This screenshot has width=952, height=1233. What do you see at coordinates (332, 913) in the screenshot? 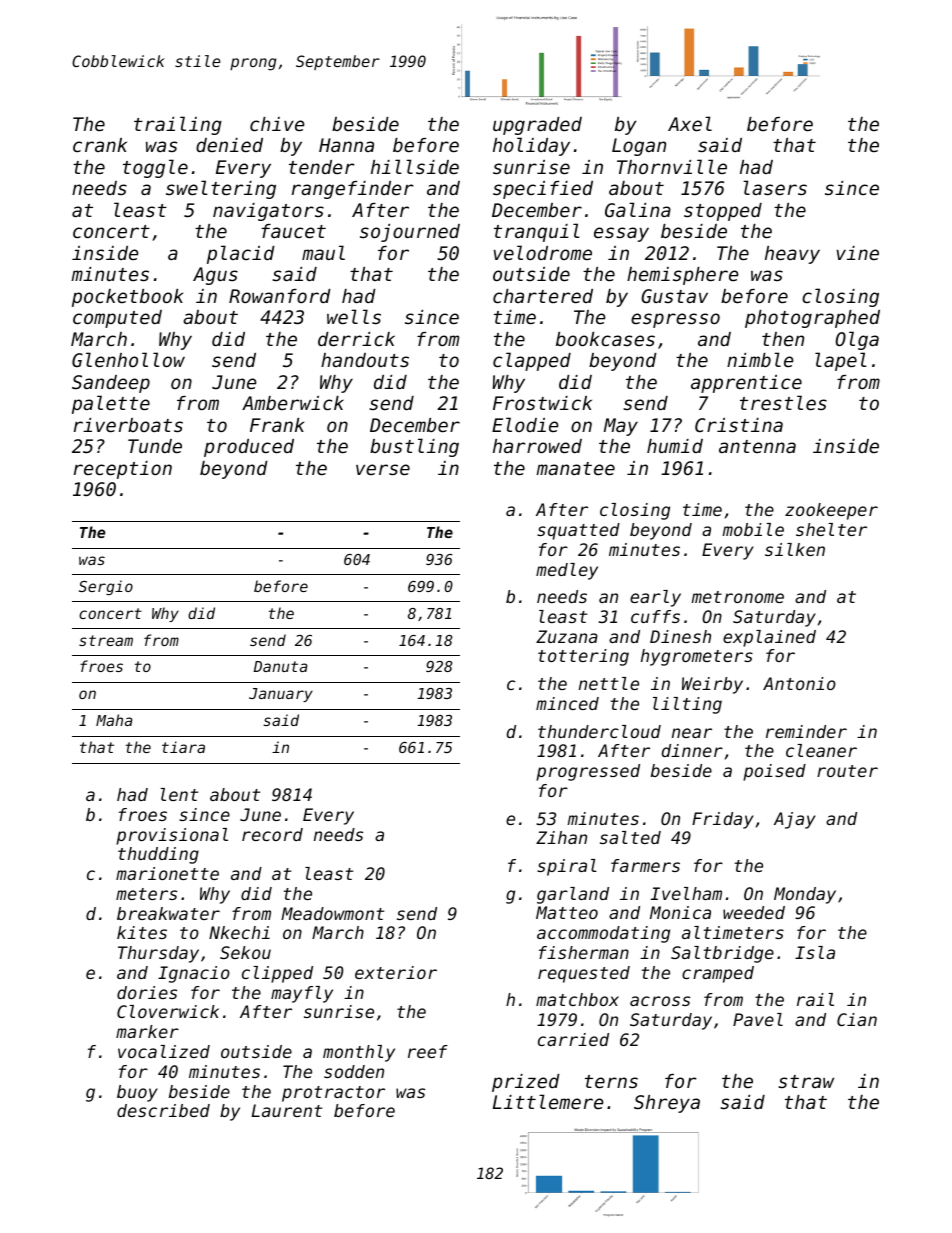
I see `Meadowmont` at bounding box center [332, 913].
